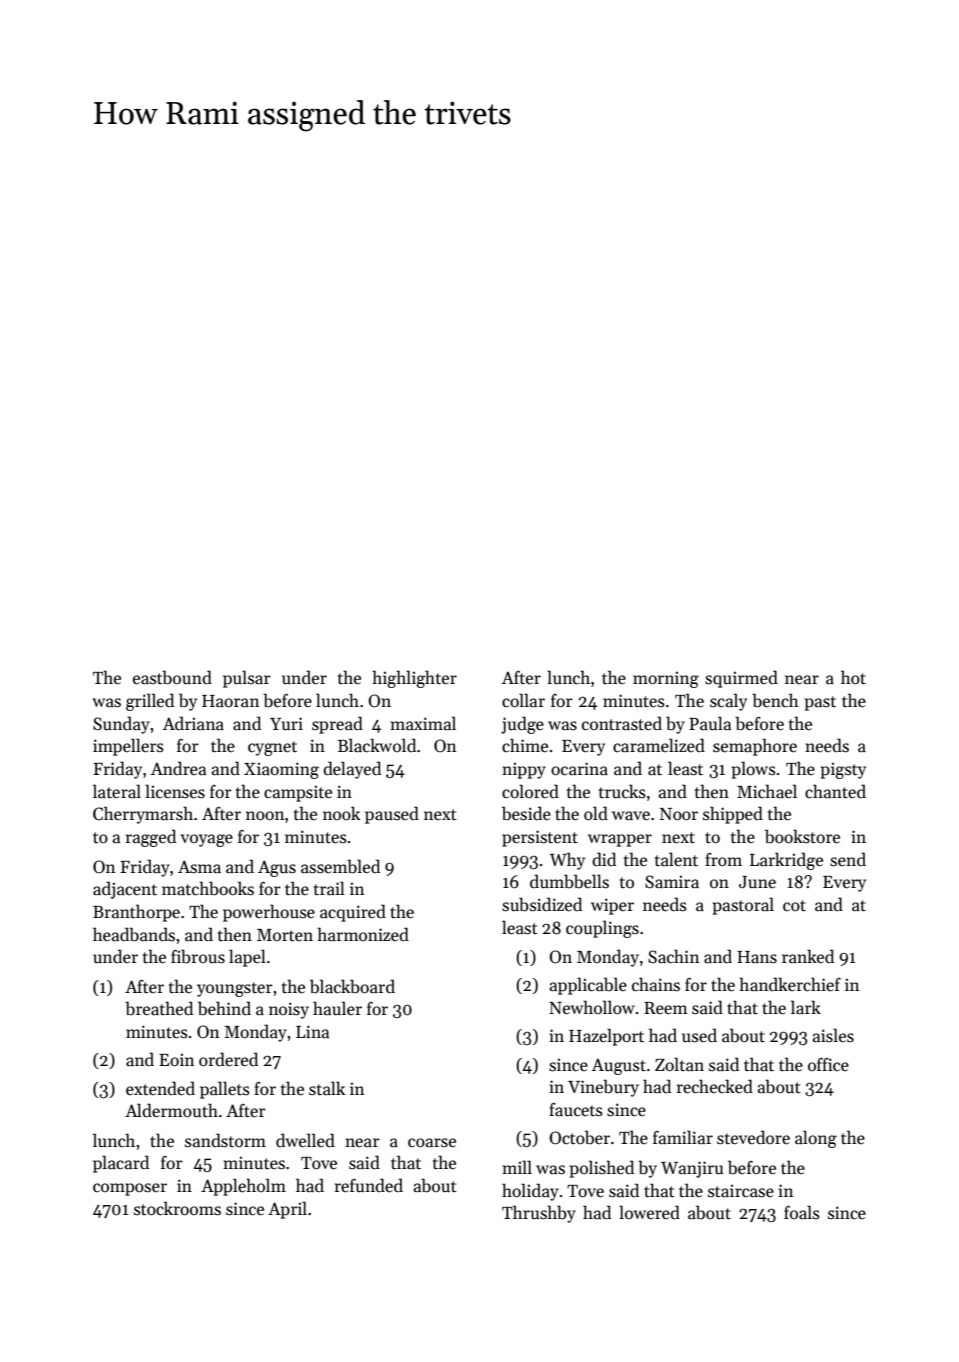 Image resolution: width=959 pixels, height=1362 pixels. What do you see at coordinates (622, 791) in the screenshot?
I see `trucks` at bounding box center [622, 791].
